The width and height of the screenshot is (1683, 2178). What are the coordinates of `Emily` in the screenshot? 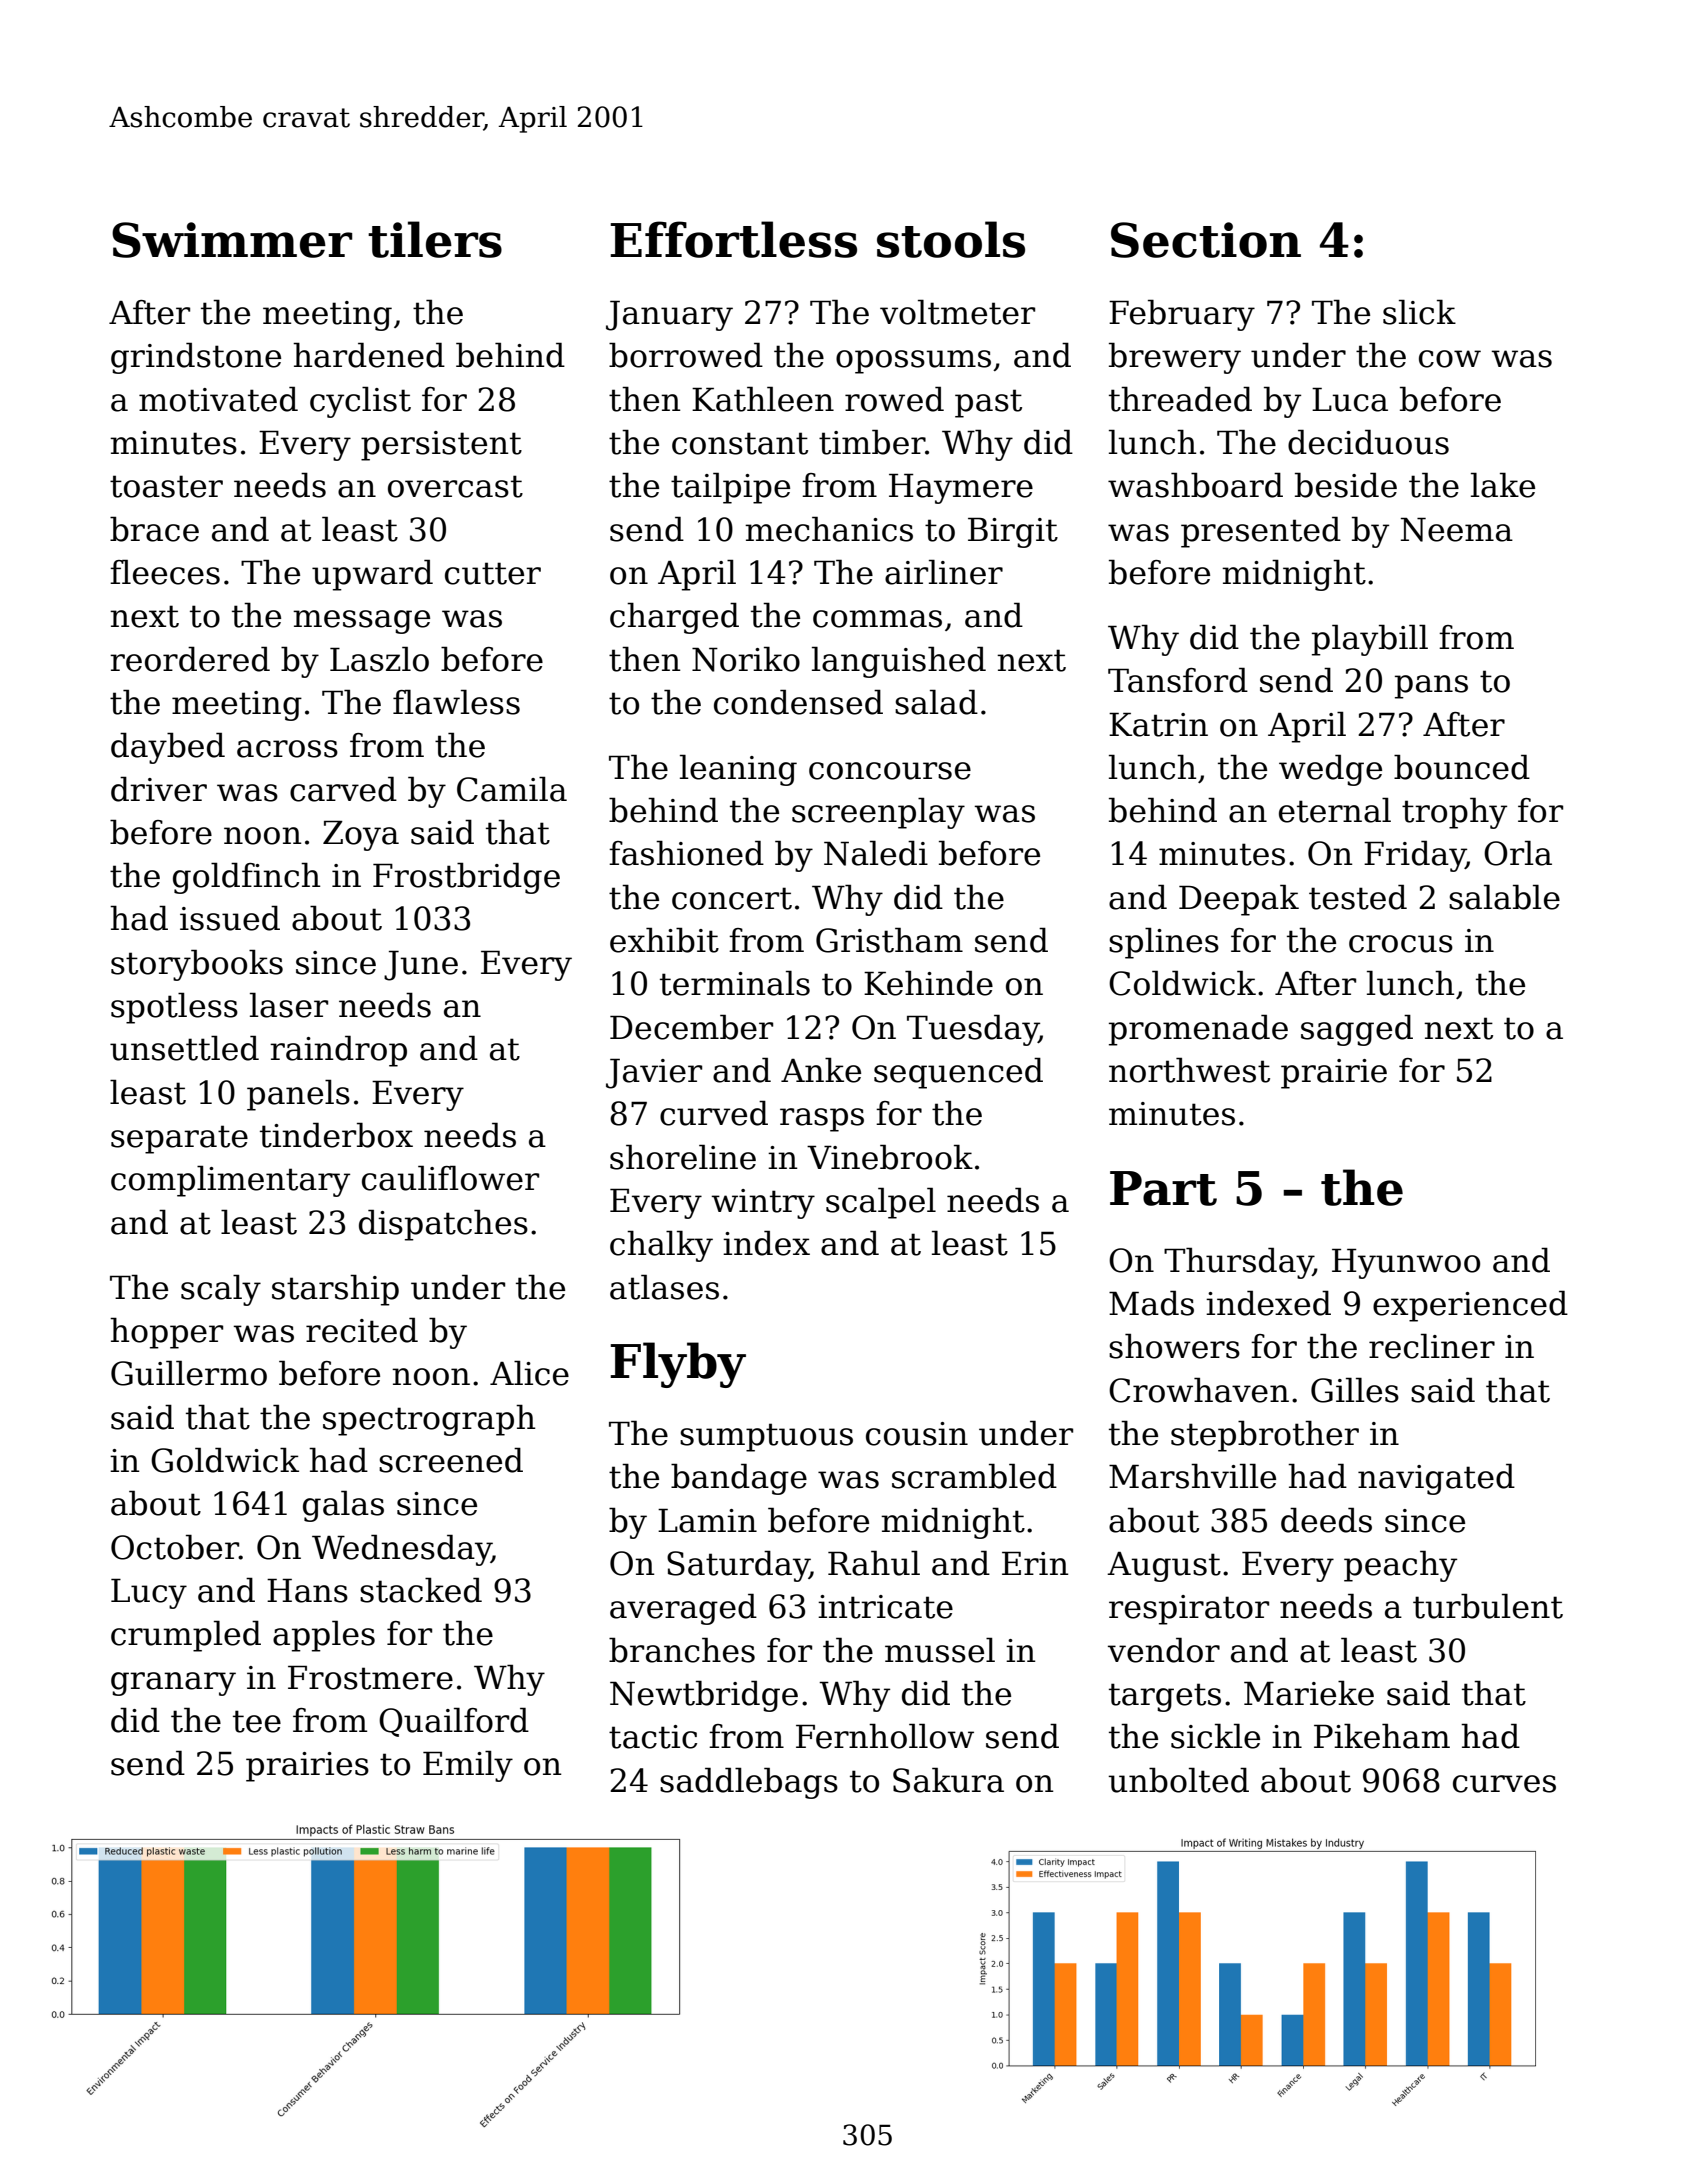 It's located at (468, 1766).
